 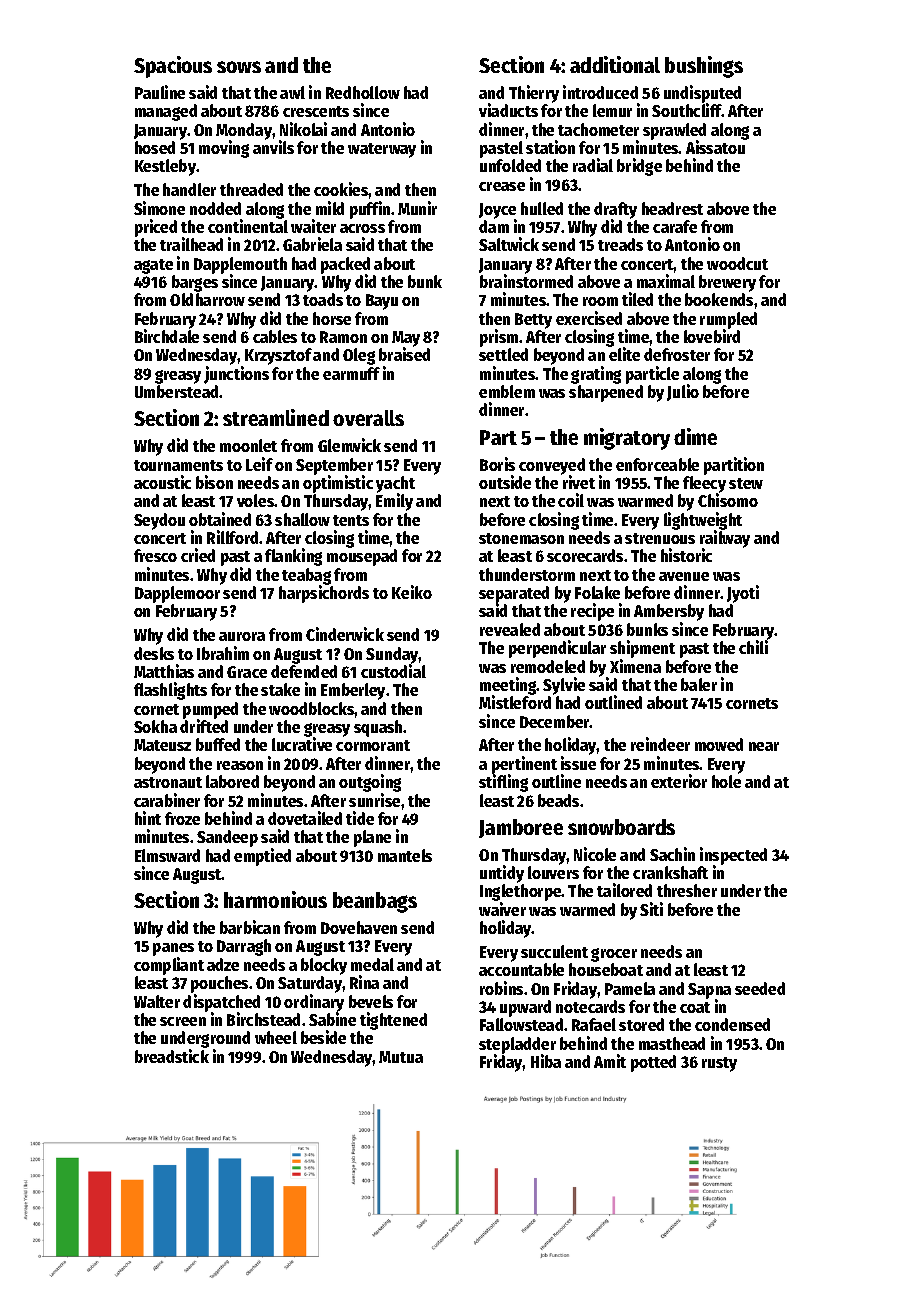 What do you see at coordinates (157, 1001) in the image?
I see `Walter` at bounding box center [157, 1001].
